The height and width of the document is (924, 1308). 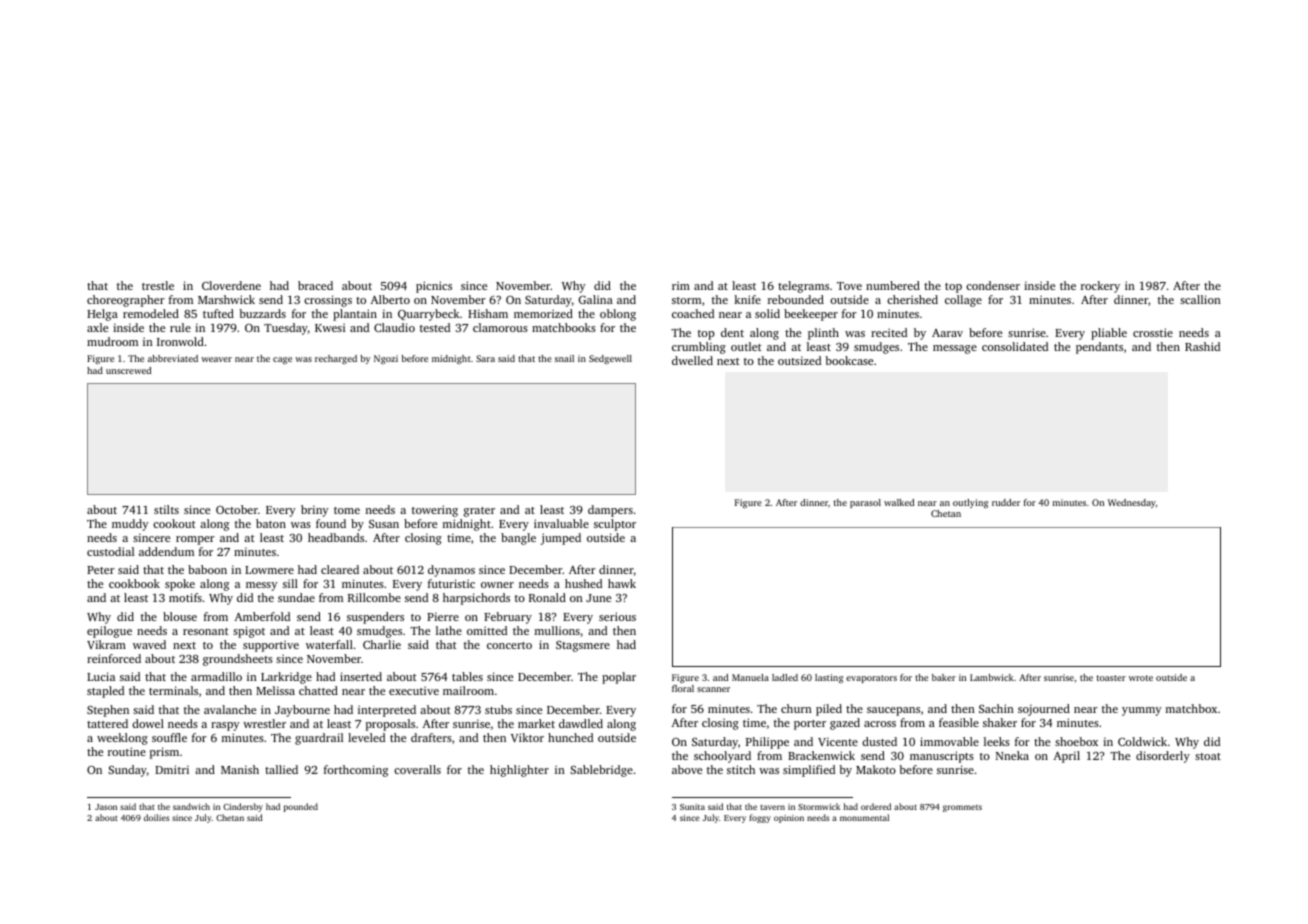 What do you see at coordinates (296, 597) in the document?
I see `sundae` at bounding box center [296, 597].
